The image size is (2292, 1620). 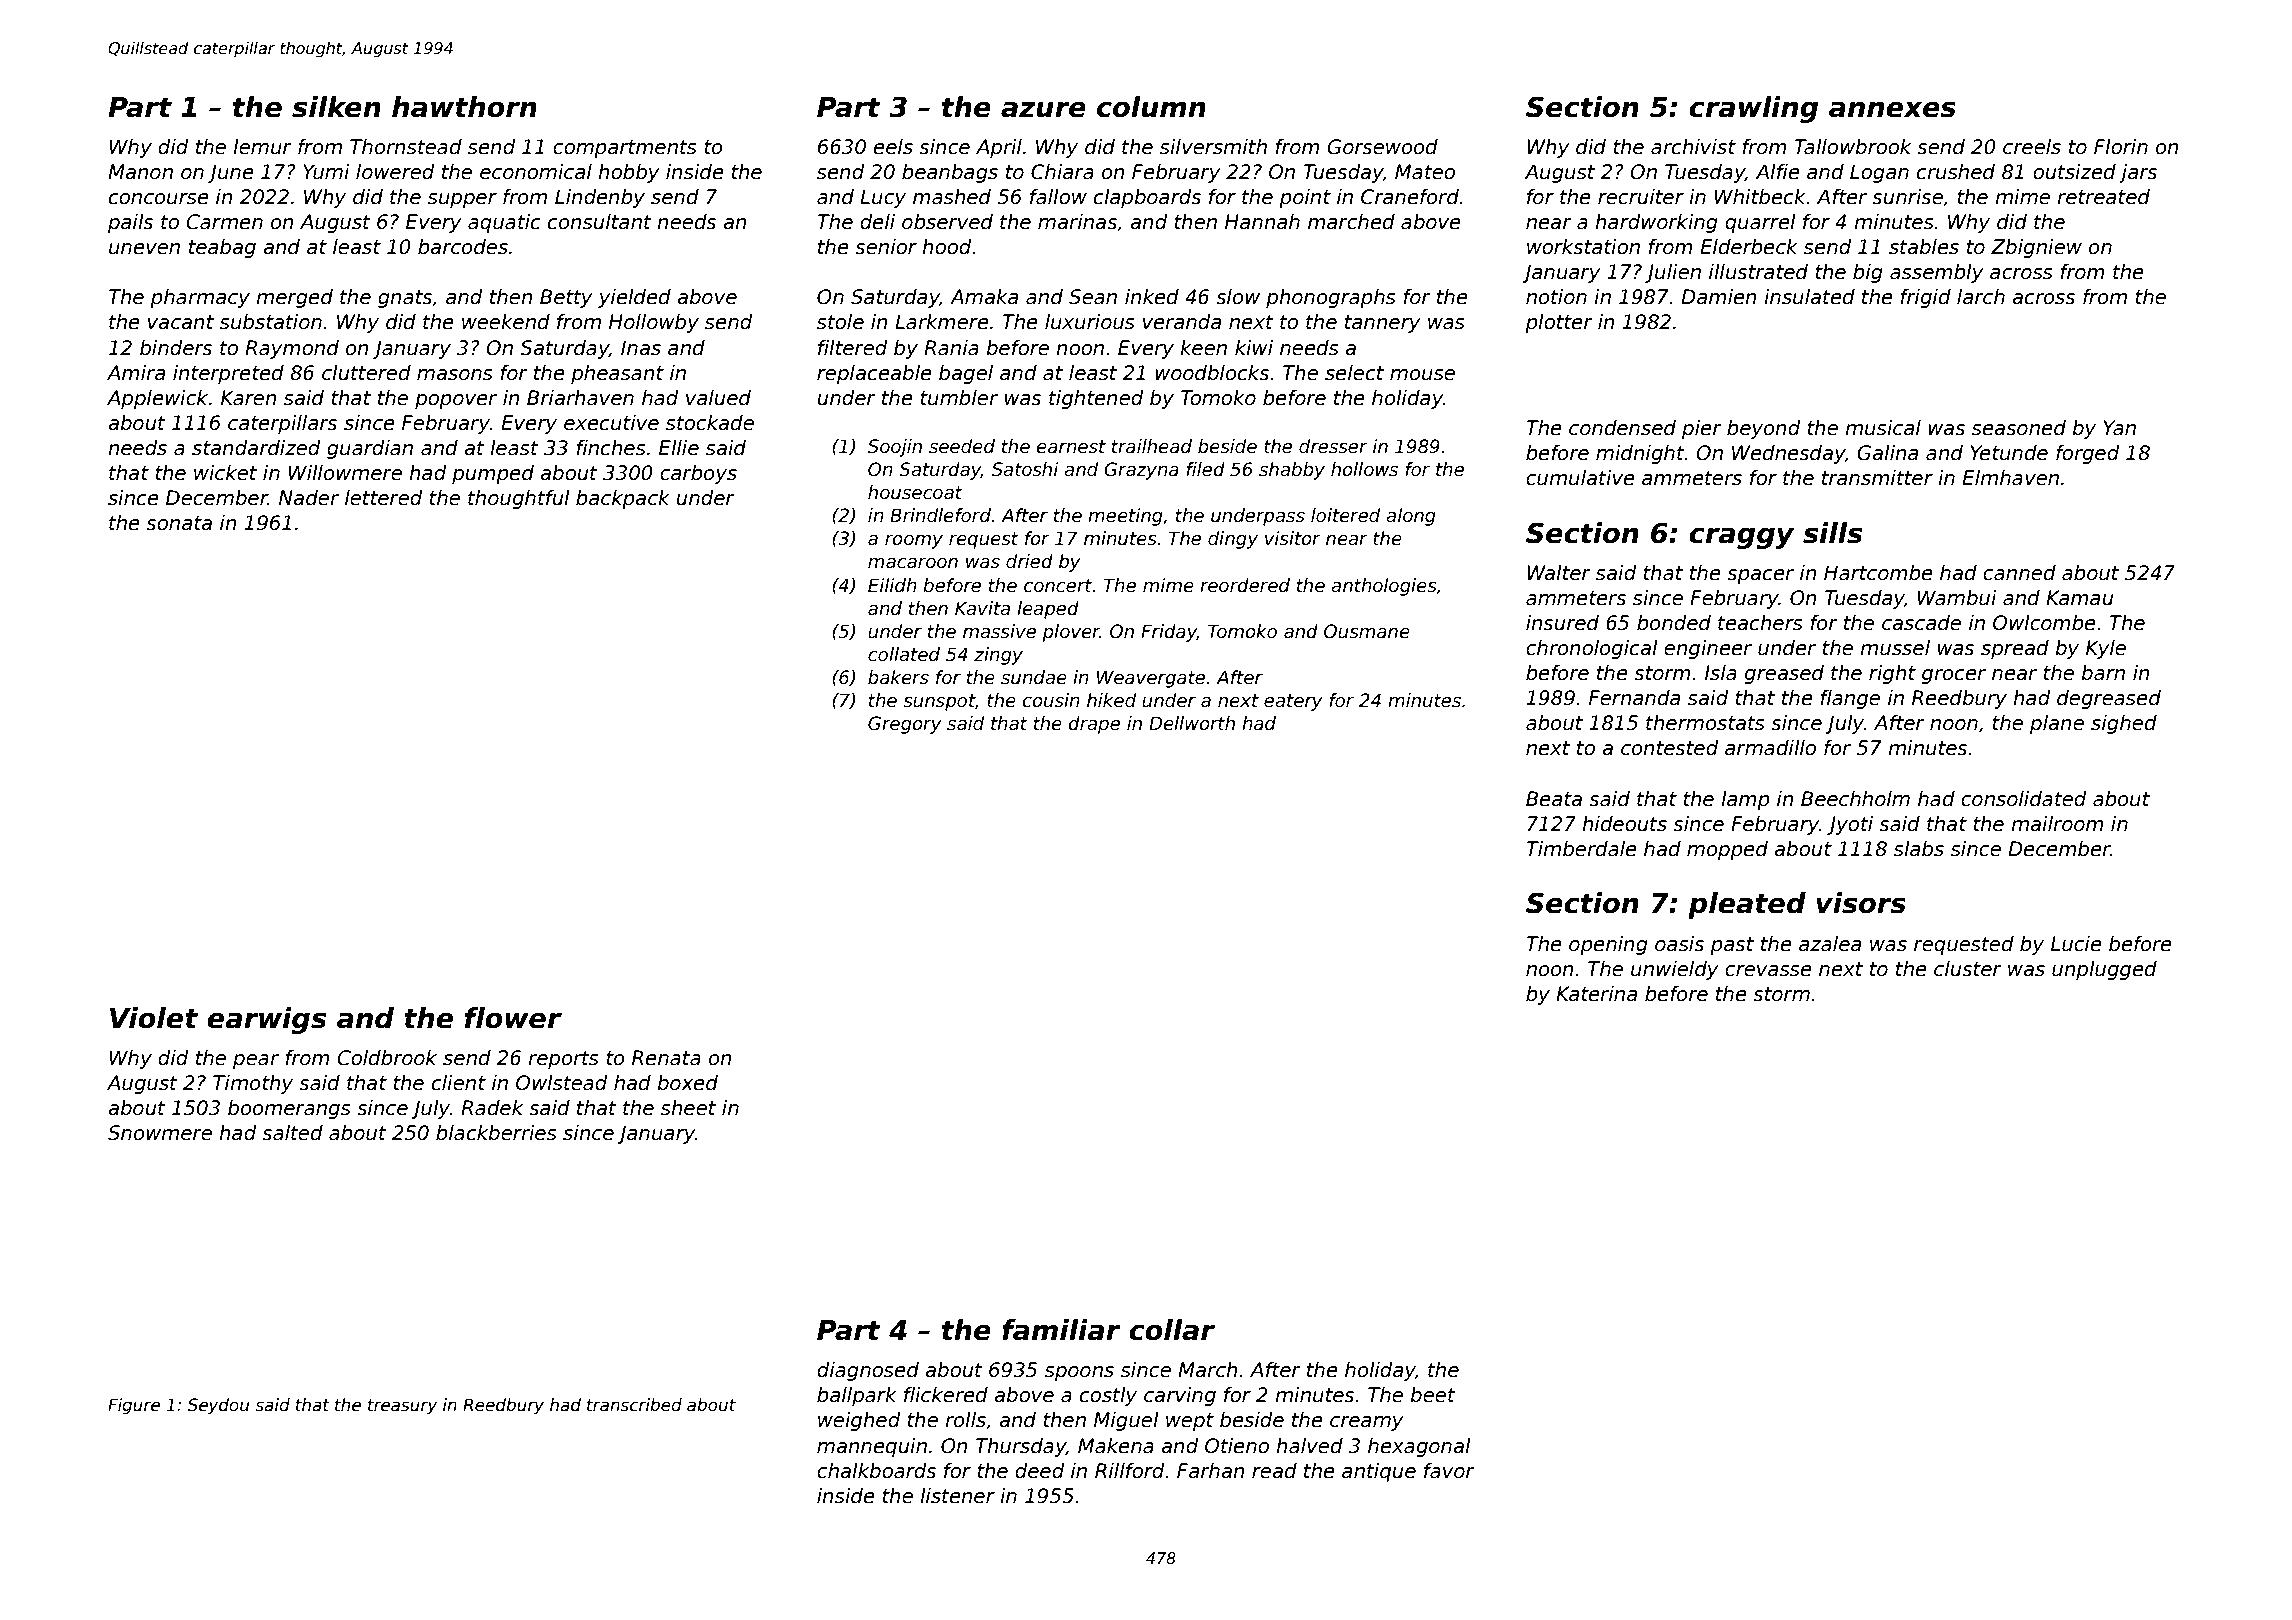 I want to click on column, so click(x=1151, y=107).
